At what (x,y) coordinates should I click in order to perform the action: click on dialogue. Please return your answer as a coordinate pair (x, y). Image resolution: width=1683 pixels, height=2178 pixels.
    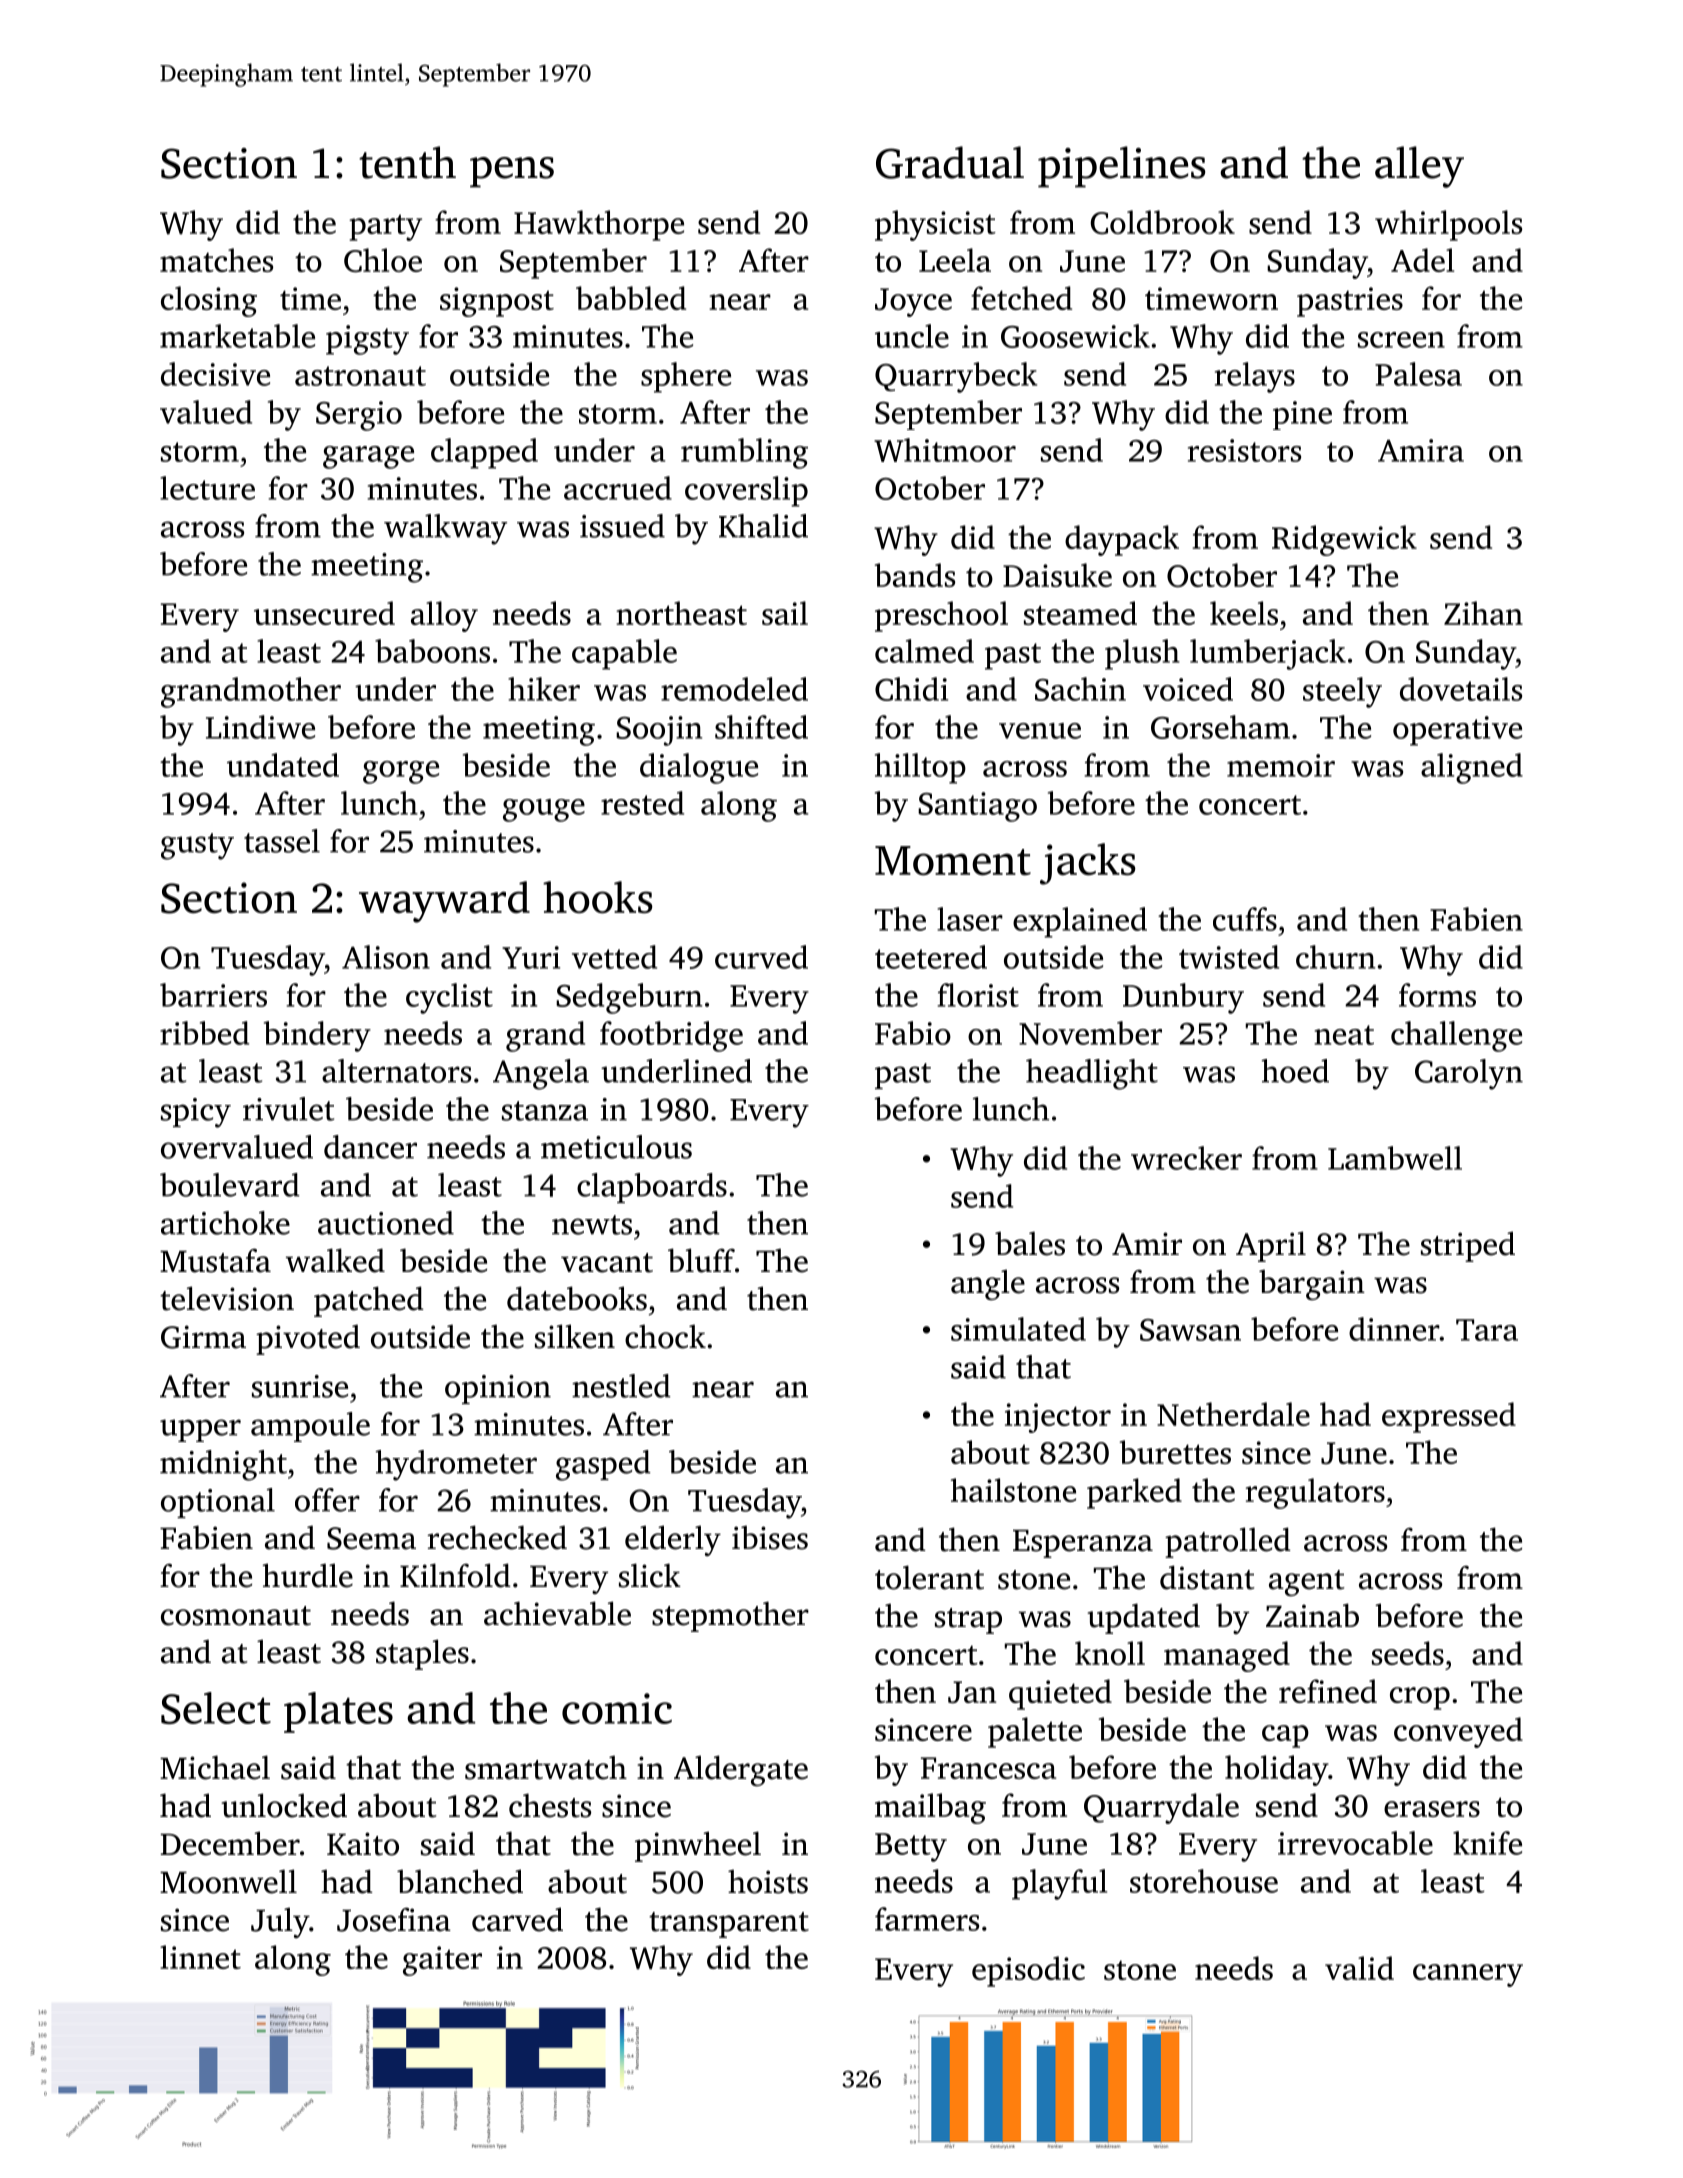
    Looking at the image, I should click on (699, 768).
